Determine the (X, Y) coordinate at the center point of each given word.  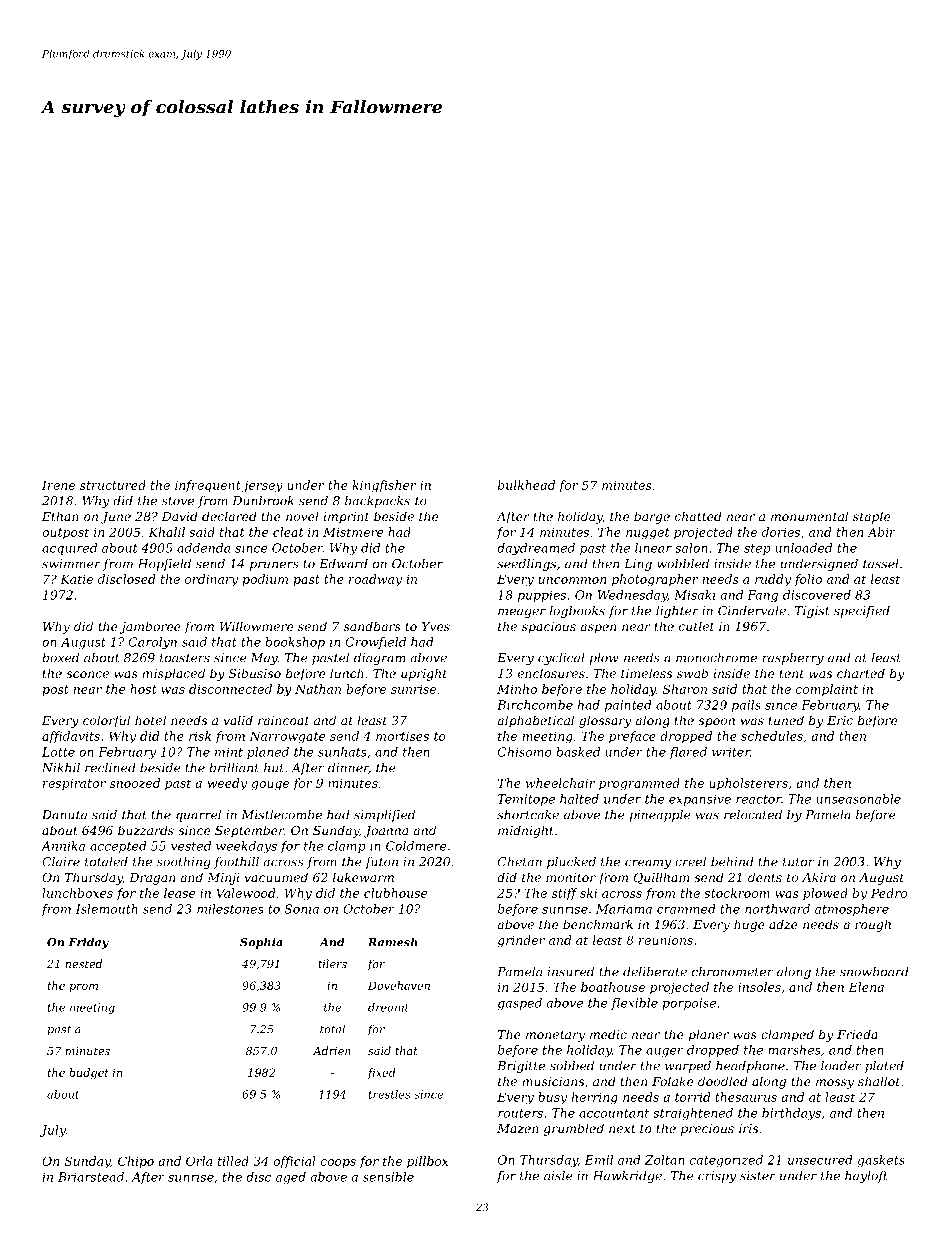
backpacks (377, 502)
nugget (648, 534)
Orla (199, 1161)
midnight (526, 831)
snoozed (135, 783)
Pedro (889, 893)
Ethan (60, 516)
